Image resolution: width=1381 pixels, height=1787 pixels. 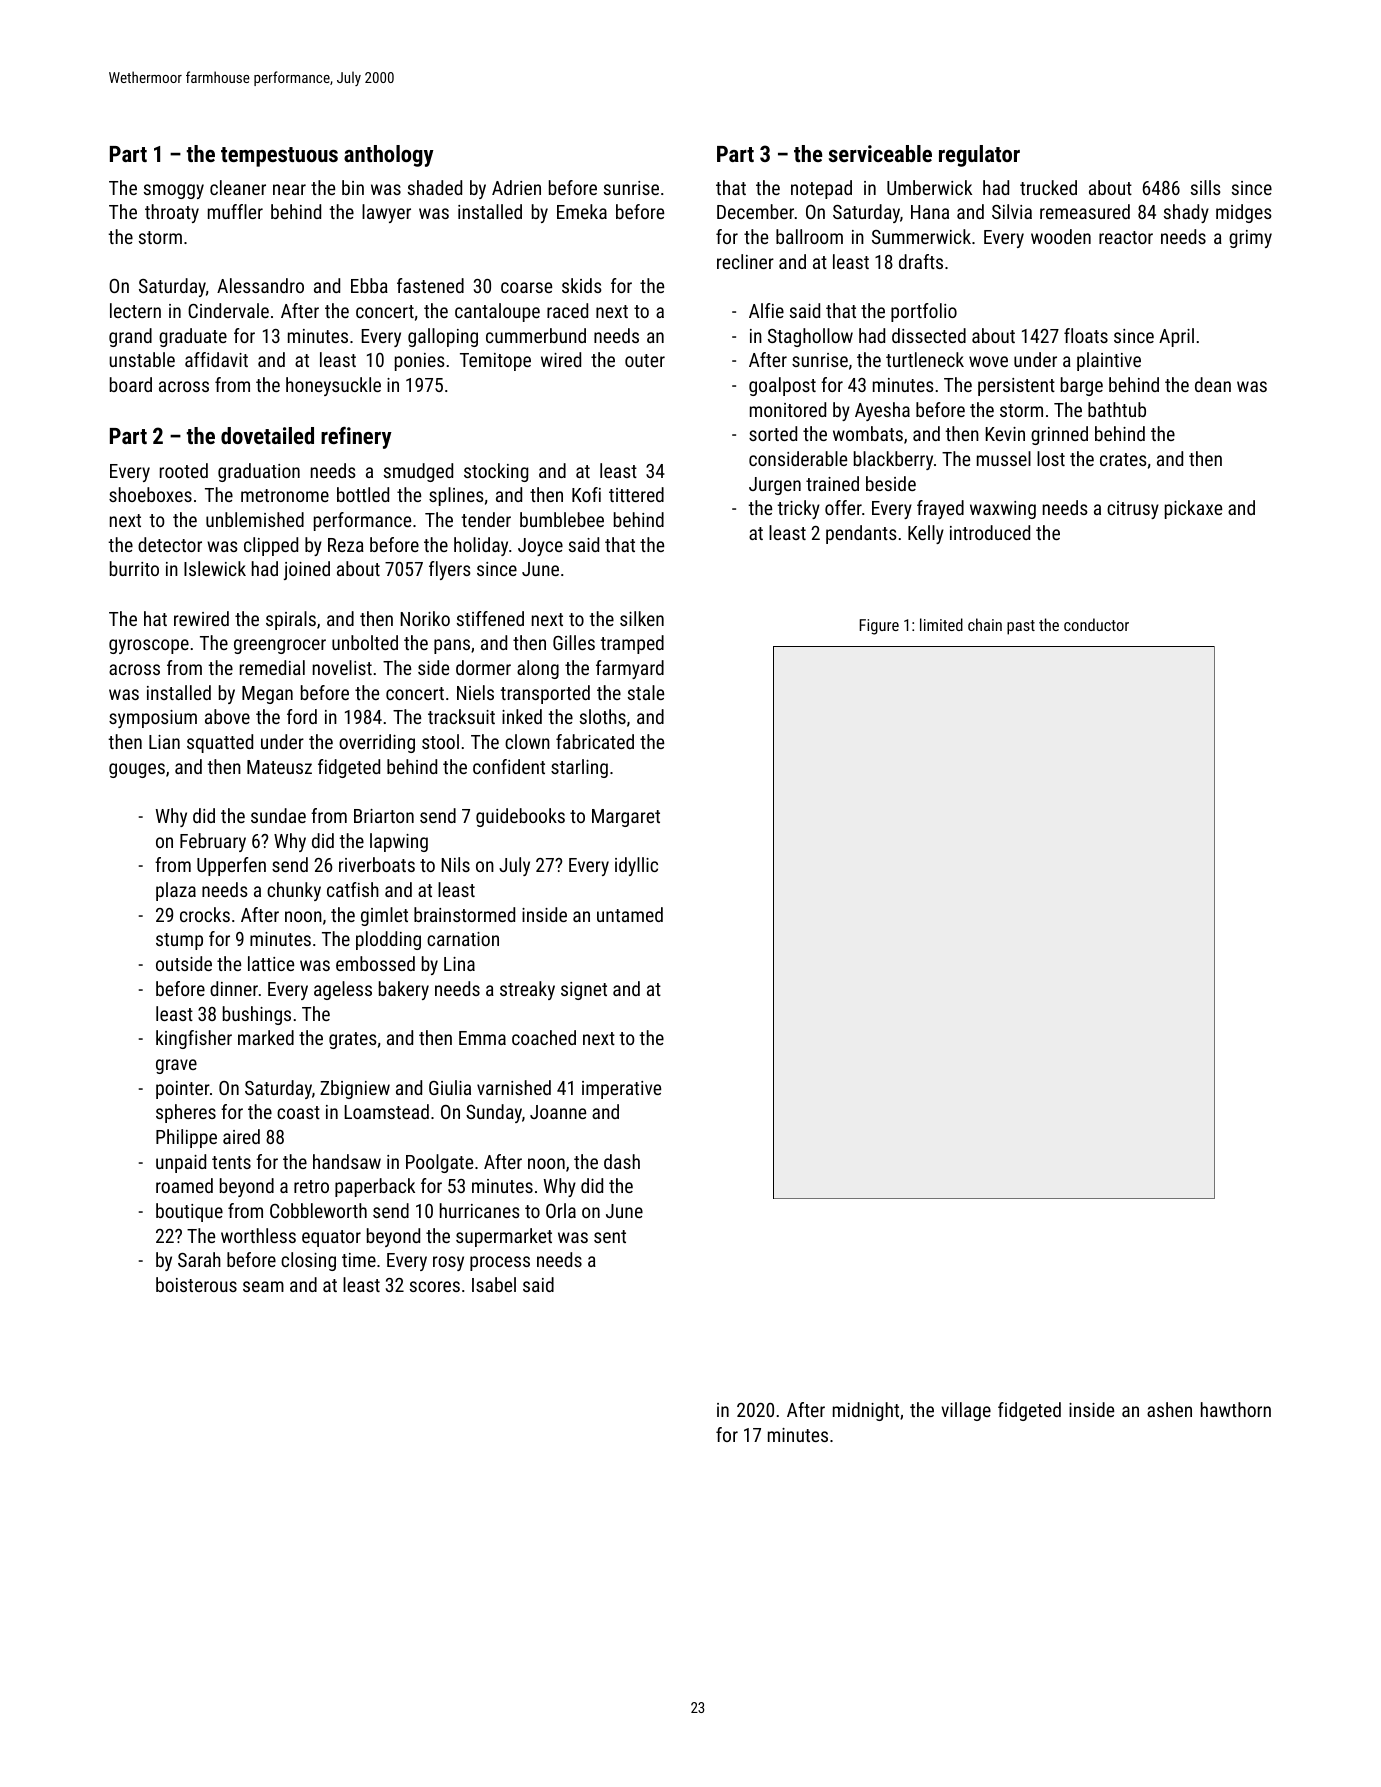 I want to click on idyllic, so click(x=636, y=866).
